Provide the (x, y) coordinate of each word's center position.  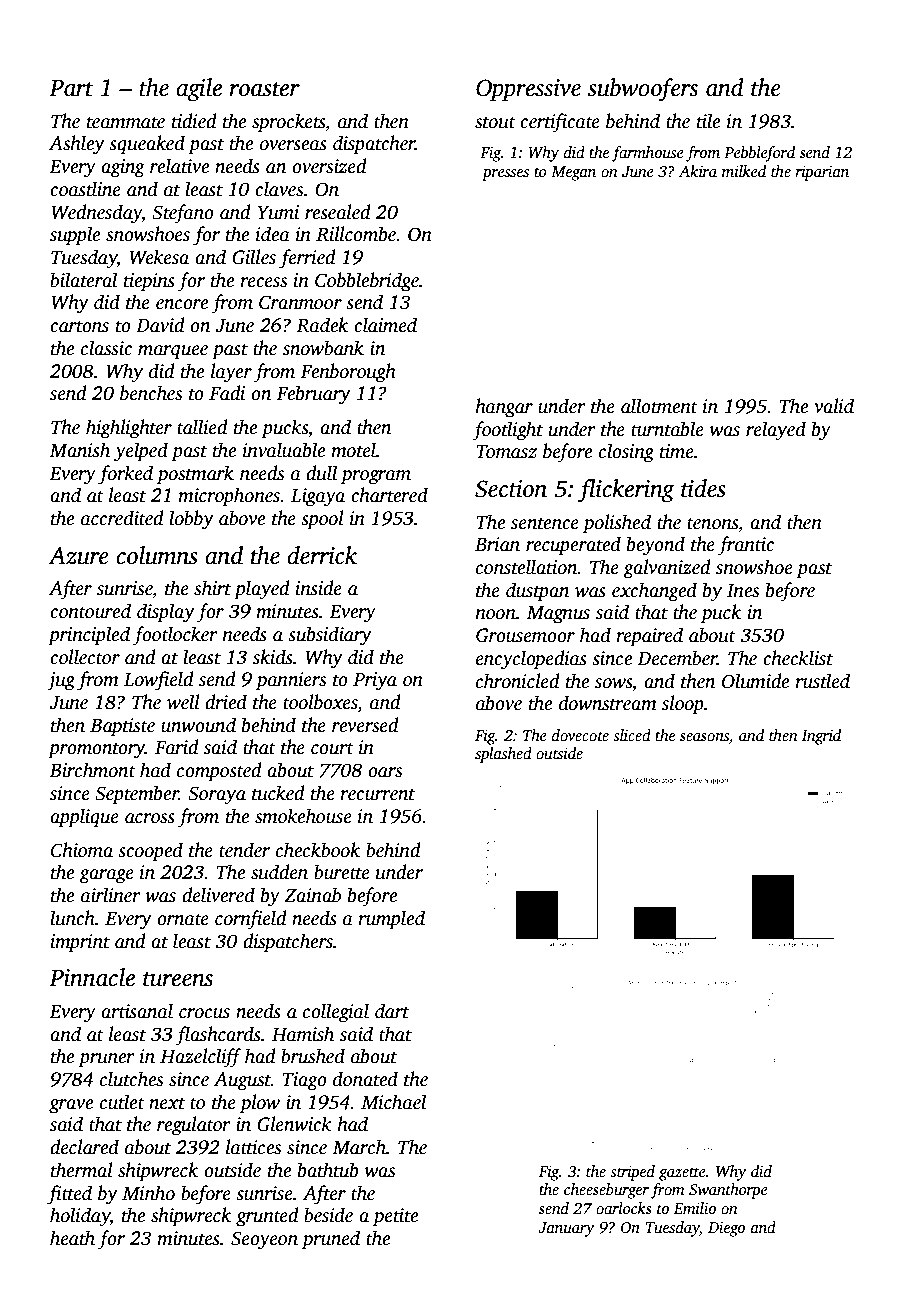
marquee (173, 352)
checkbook (318, 850)
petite (395, 1217)
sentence (545, 523)
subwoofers (643, 90)
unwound (198, 725)
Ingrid (821, 737)
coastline (85, 189)
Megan (573, 173)
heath (72, 1238)
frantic (746, 546)
